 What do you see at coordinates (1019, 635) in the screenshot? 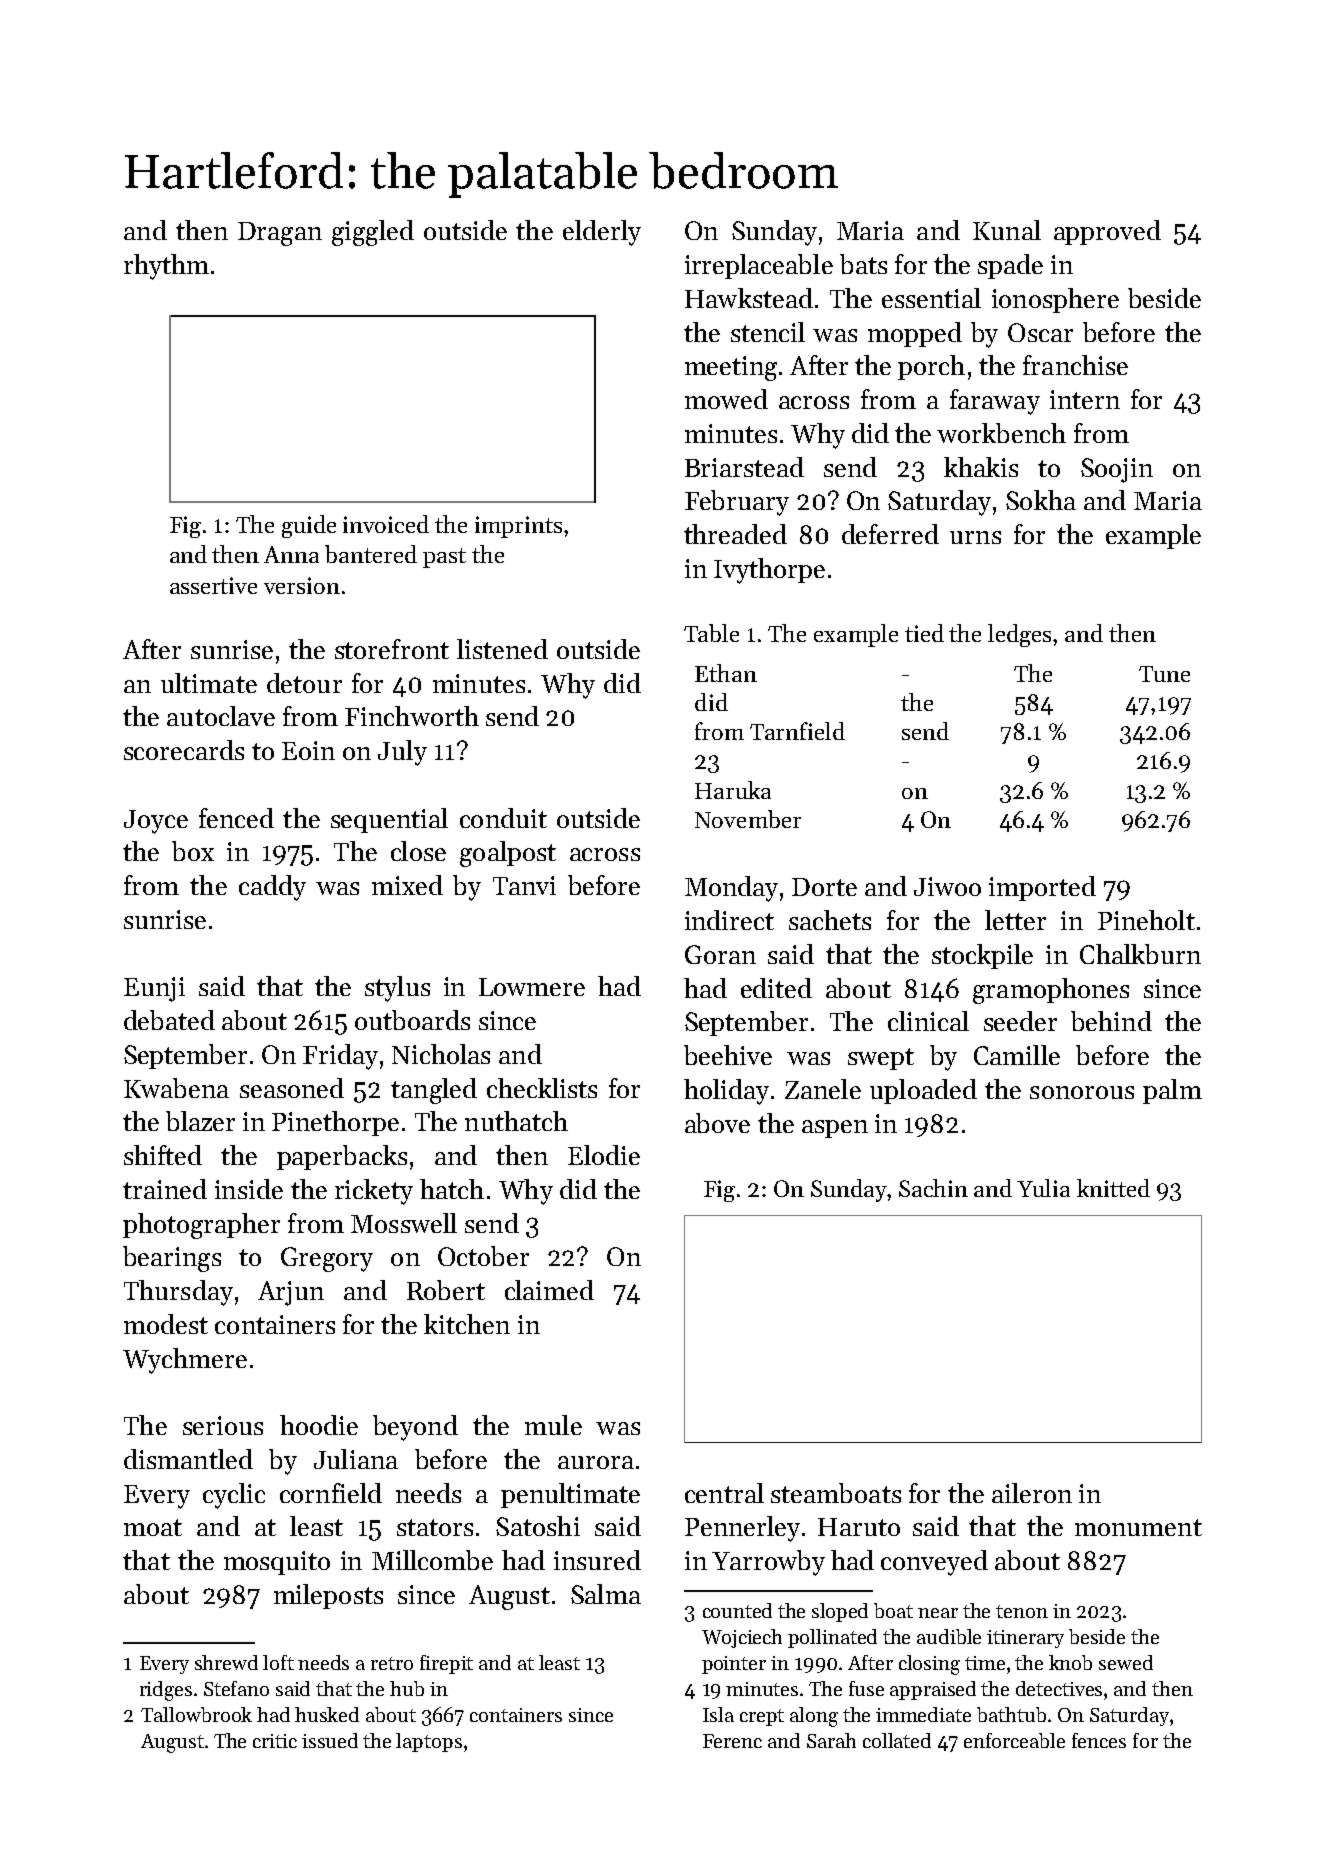
I see `ledges` at bounding box center [1019, 635].
